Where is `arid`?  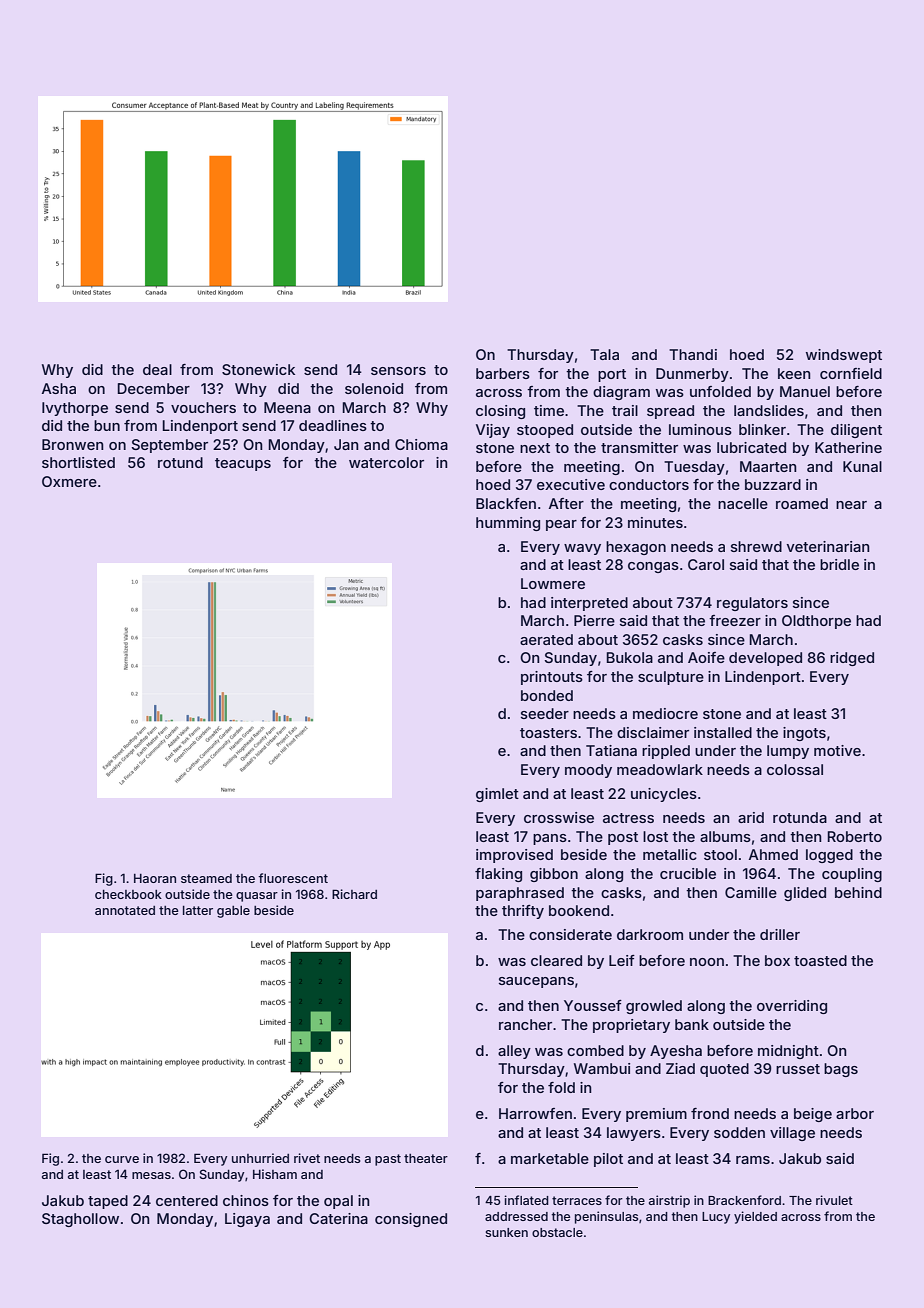
arid is located at coordinates (751, 817).
